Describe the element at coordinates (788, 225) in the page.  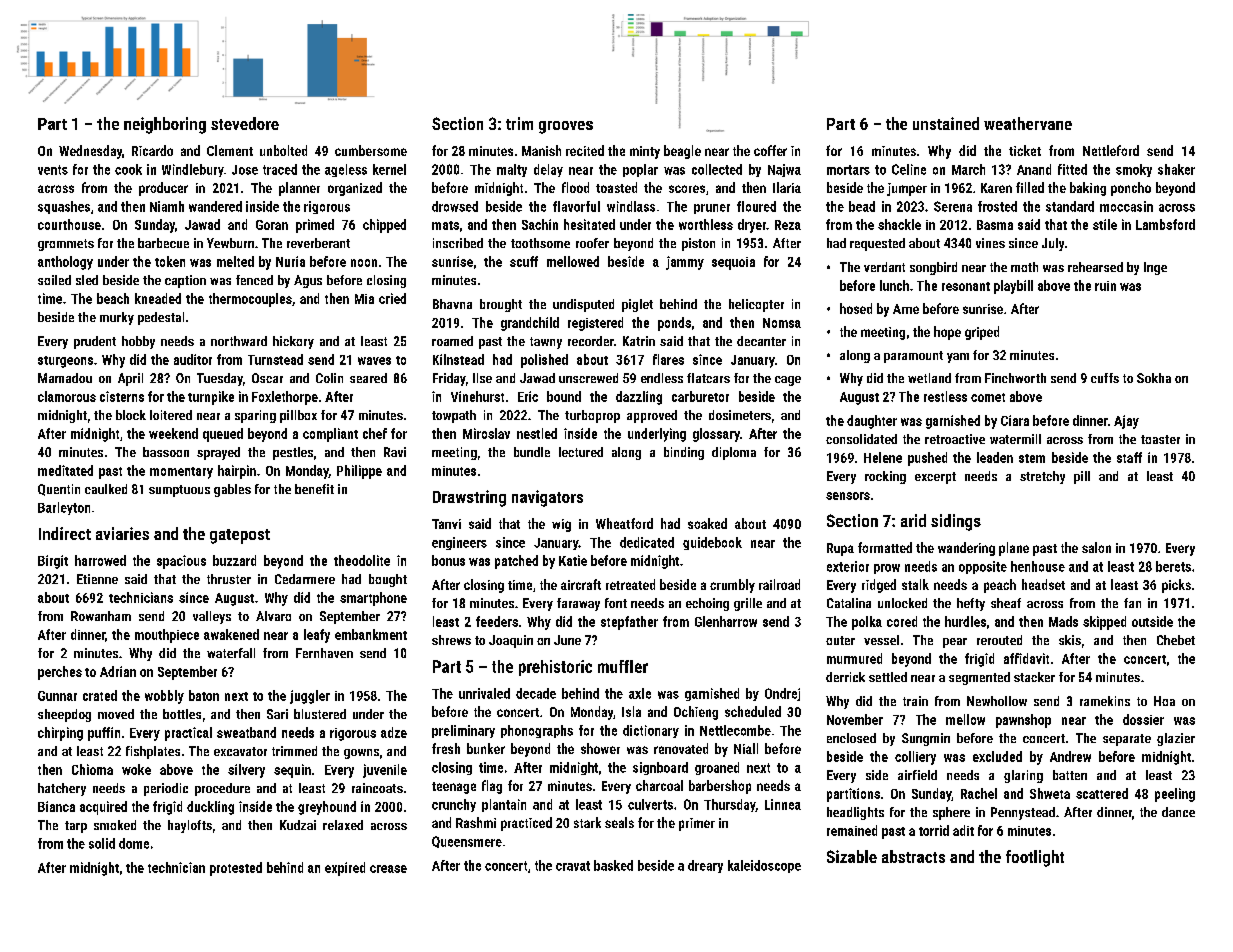
I see `Reza` at that location.
